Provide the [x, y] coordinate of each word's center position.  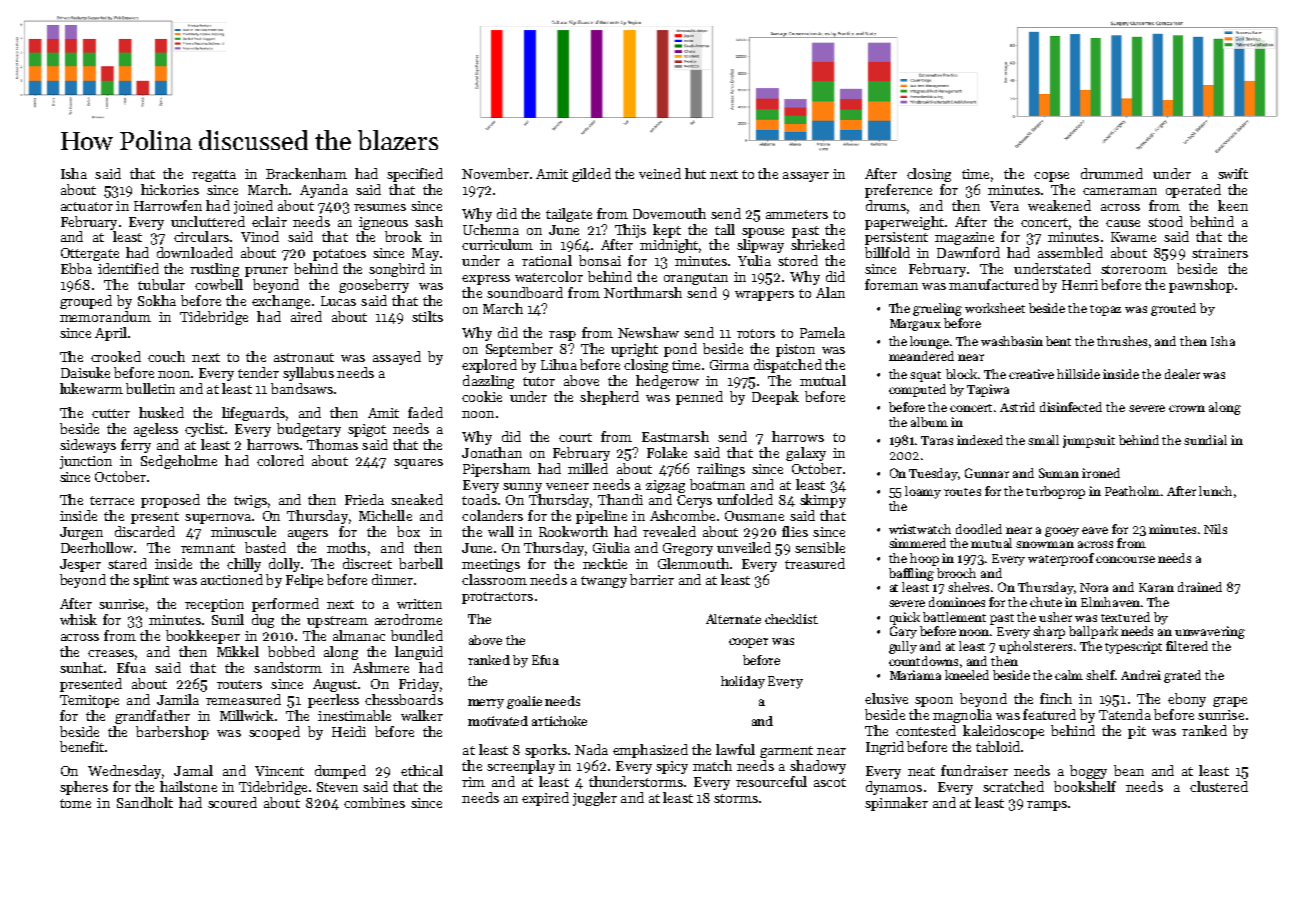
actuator [87, 206]
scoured [232, 802]
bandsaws [302, 388]
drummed [1112, 173]
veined [660, 173]
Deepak [775, 398]
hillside [1078, 374]
